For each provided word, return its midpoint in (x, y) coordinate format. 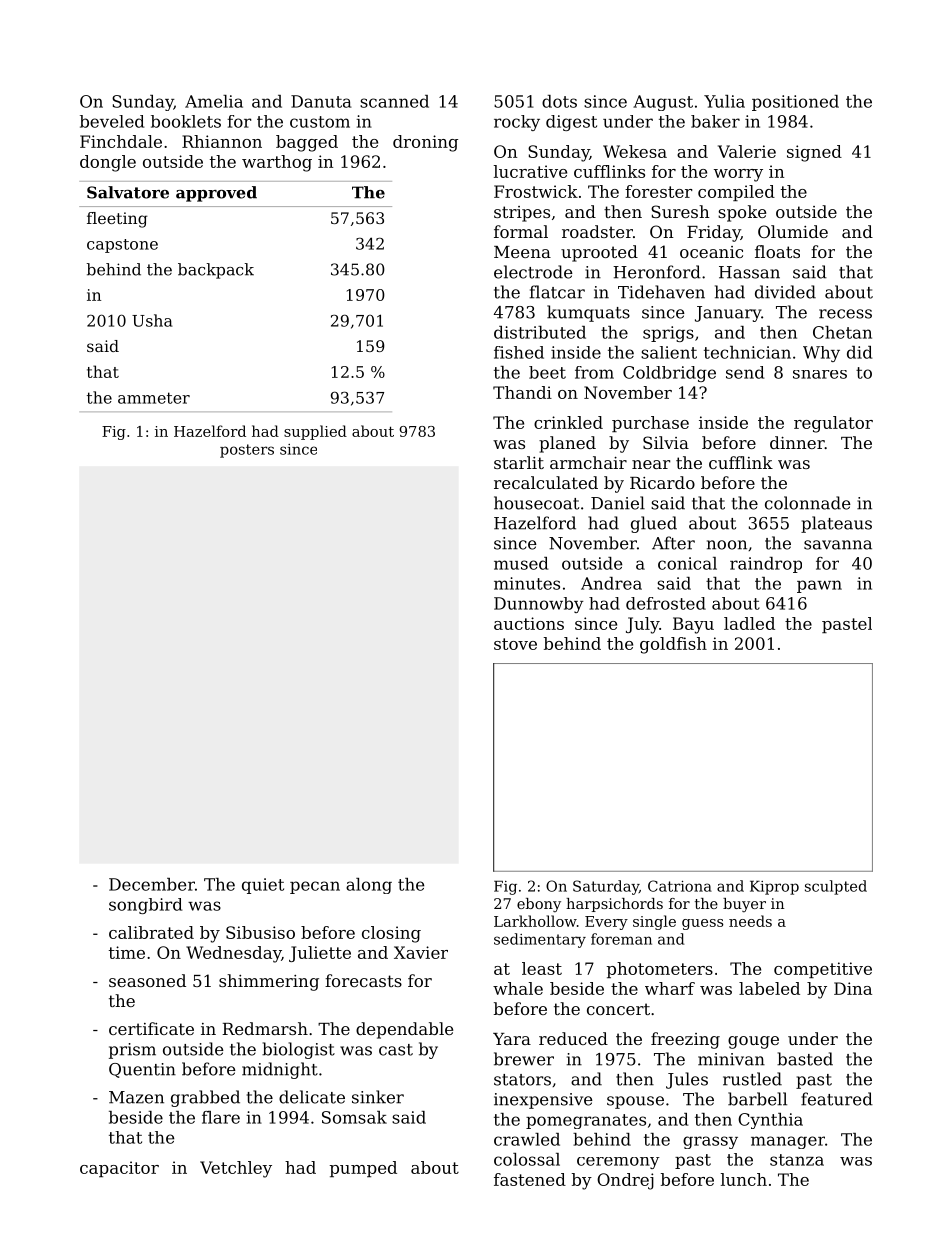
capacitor (119, 1169)
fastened (530, 1179)
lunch (744, 1179)
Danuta (321, 101)
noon (727, 545)
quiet (263, 886)
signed (814, 153)
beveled (112, 121)
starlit (519, 462)
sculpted (836, 887)
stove (515, 644)
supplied (315, 432)
